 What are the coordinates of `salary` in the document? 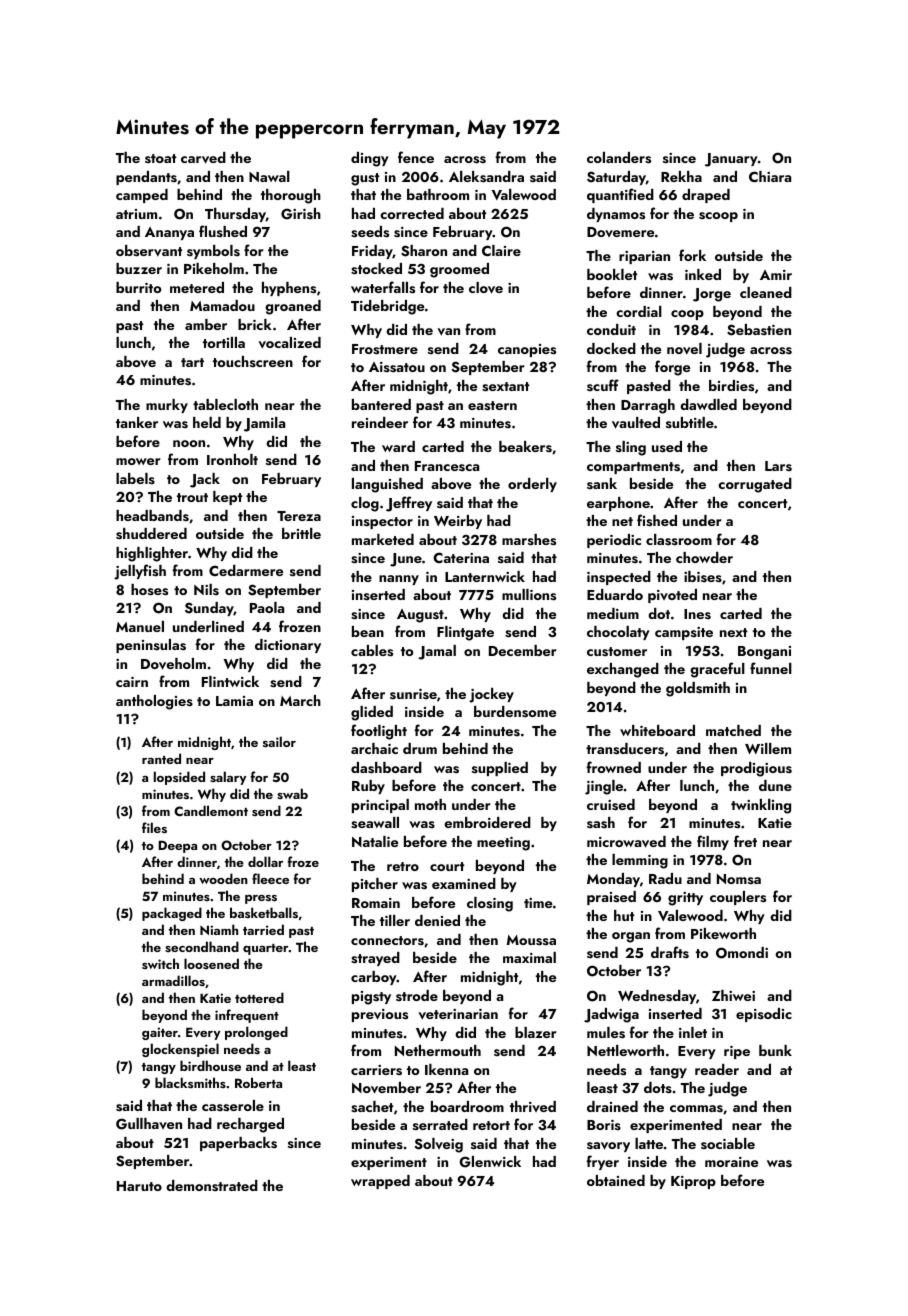 It's located at (228, 778).
